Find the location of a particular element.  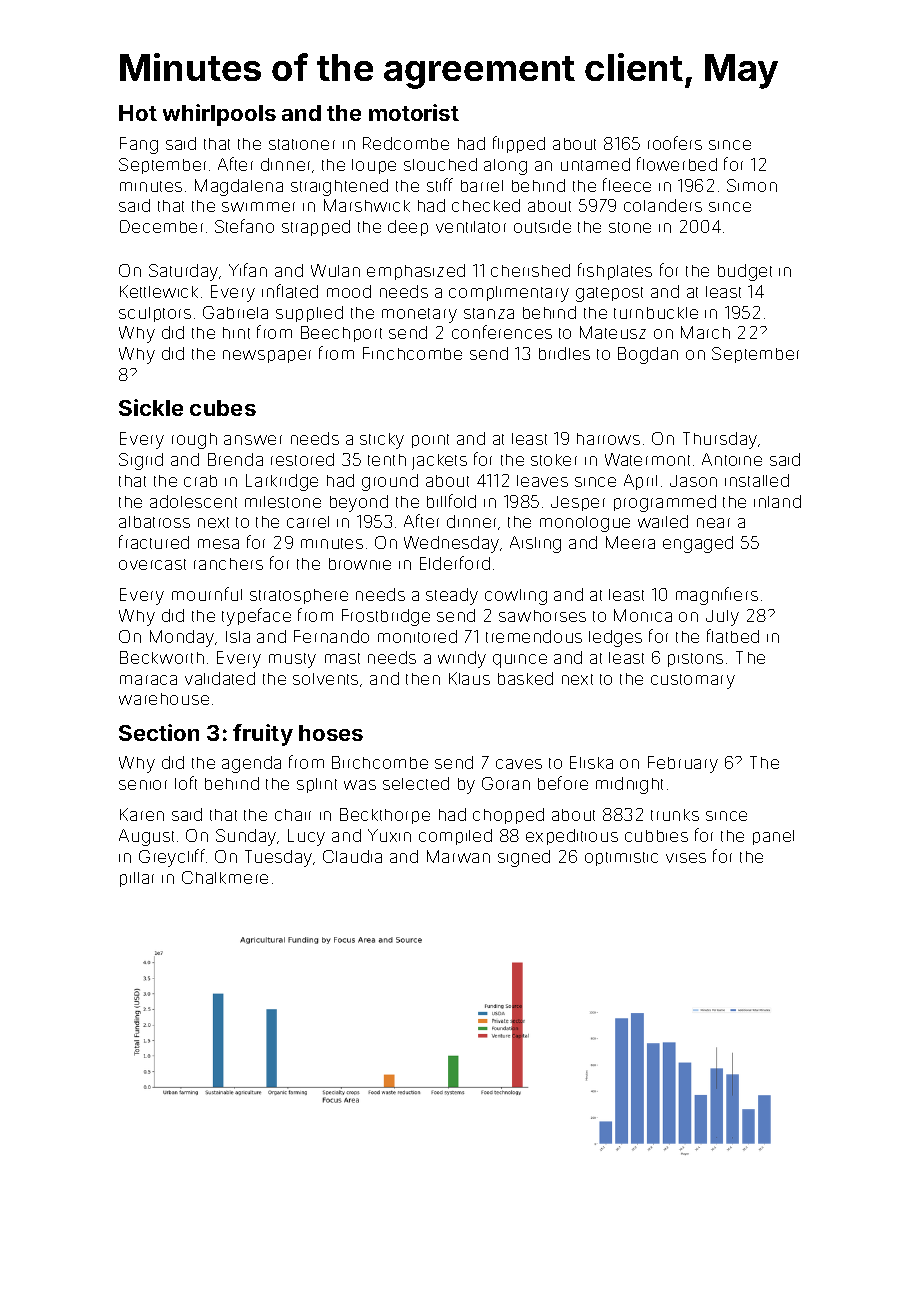

Karen is located at coordinates (142, 814).
